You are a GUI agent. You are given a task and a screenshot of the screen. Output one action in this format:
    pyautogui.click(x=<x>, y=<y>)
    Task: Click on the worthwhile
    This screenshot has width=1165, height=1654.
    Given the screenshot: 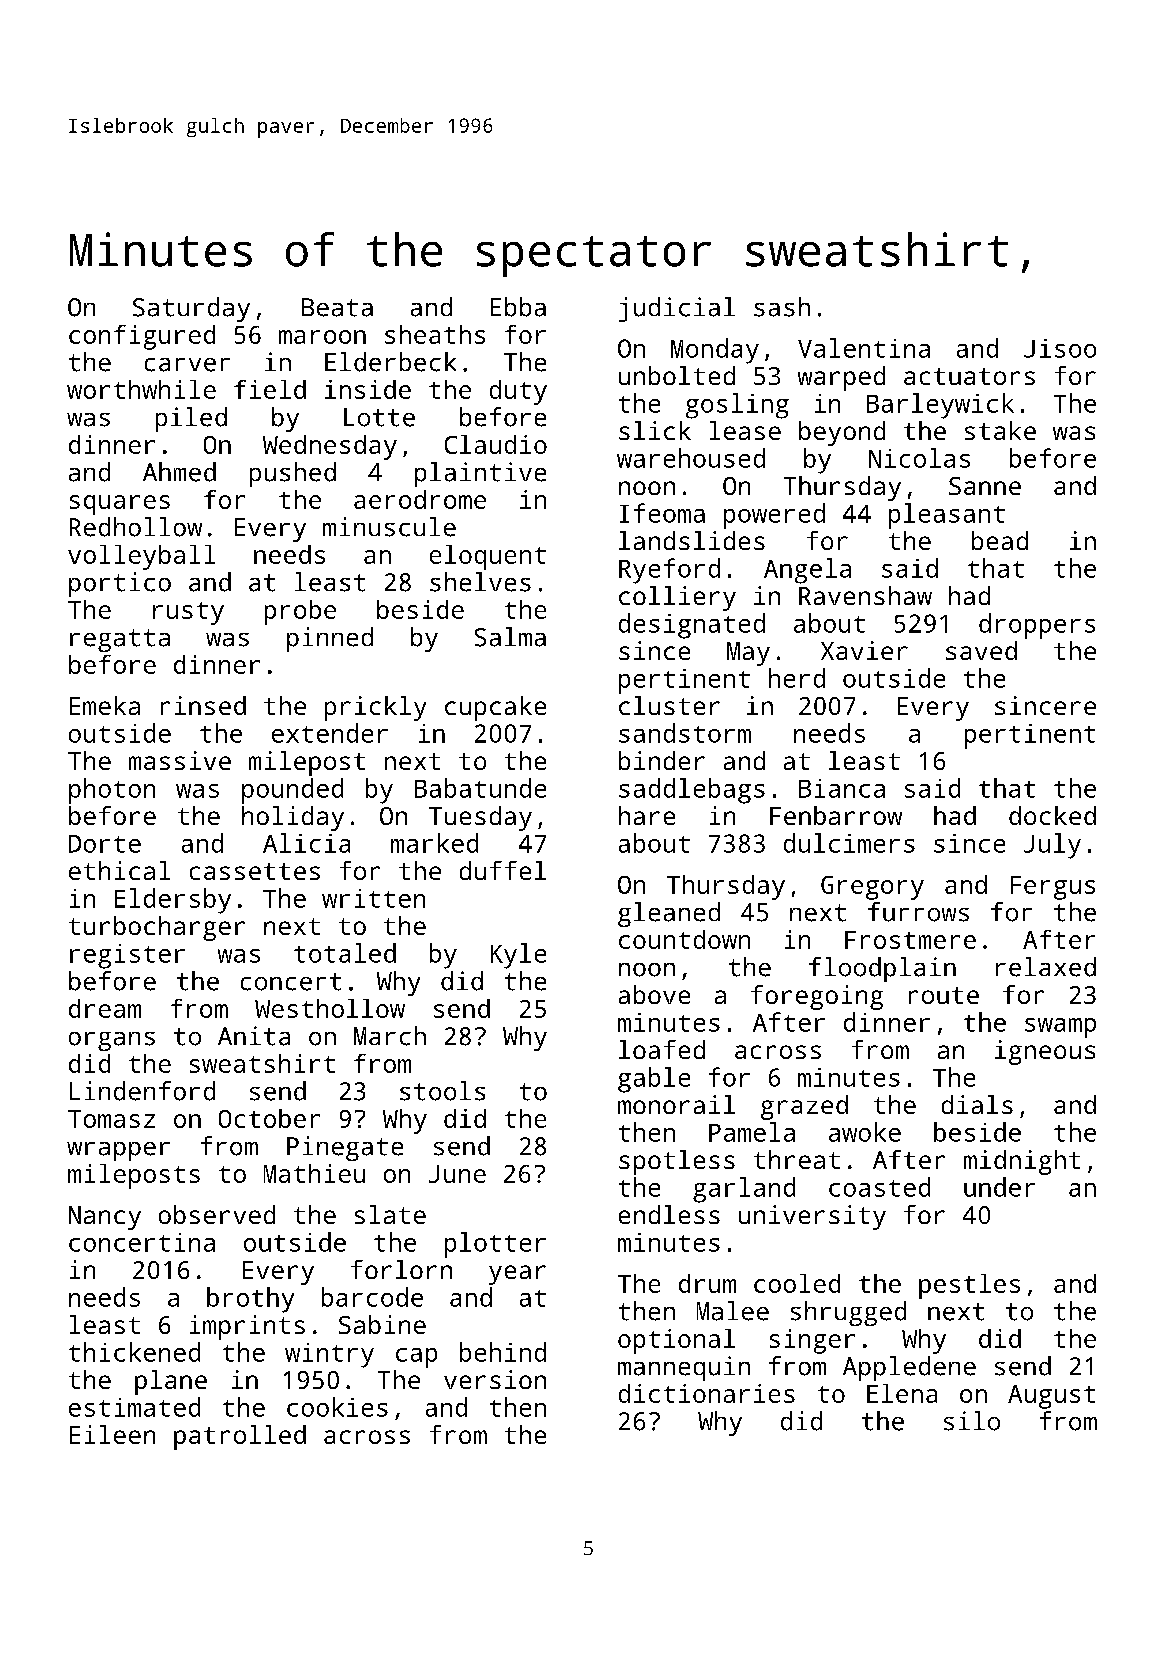 What is the action you would take?
    pyautogui.click(x=141, y=389)
